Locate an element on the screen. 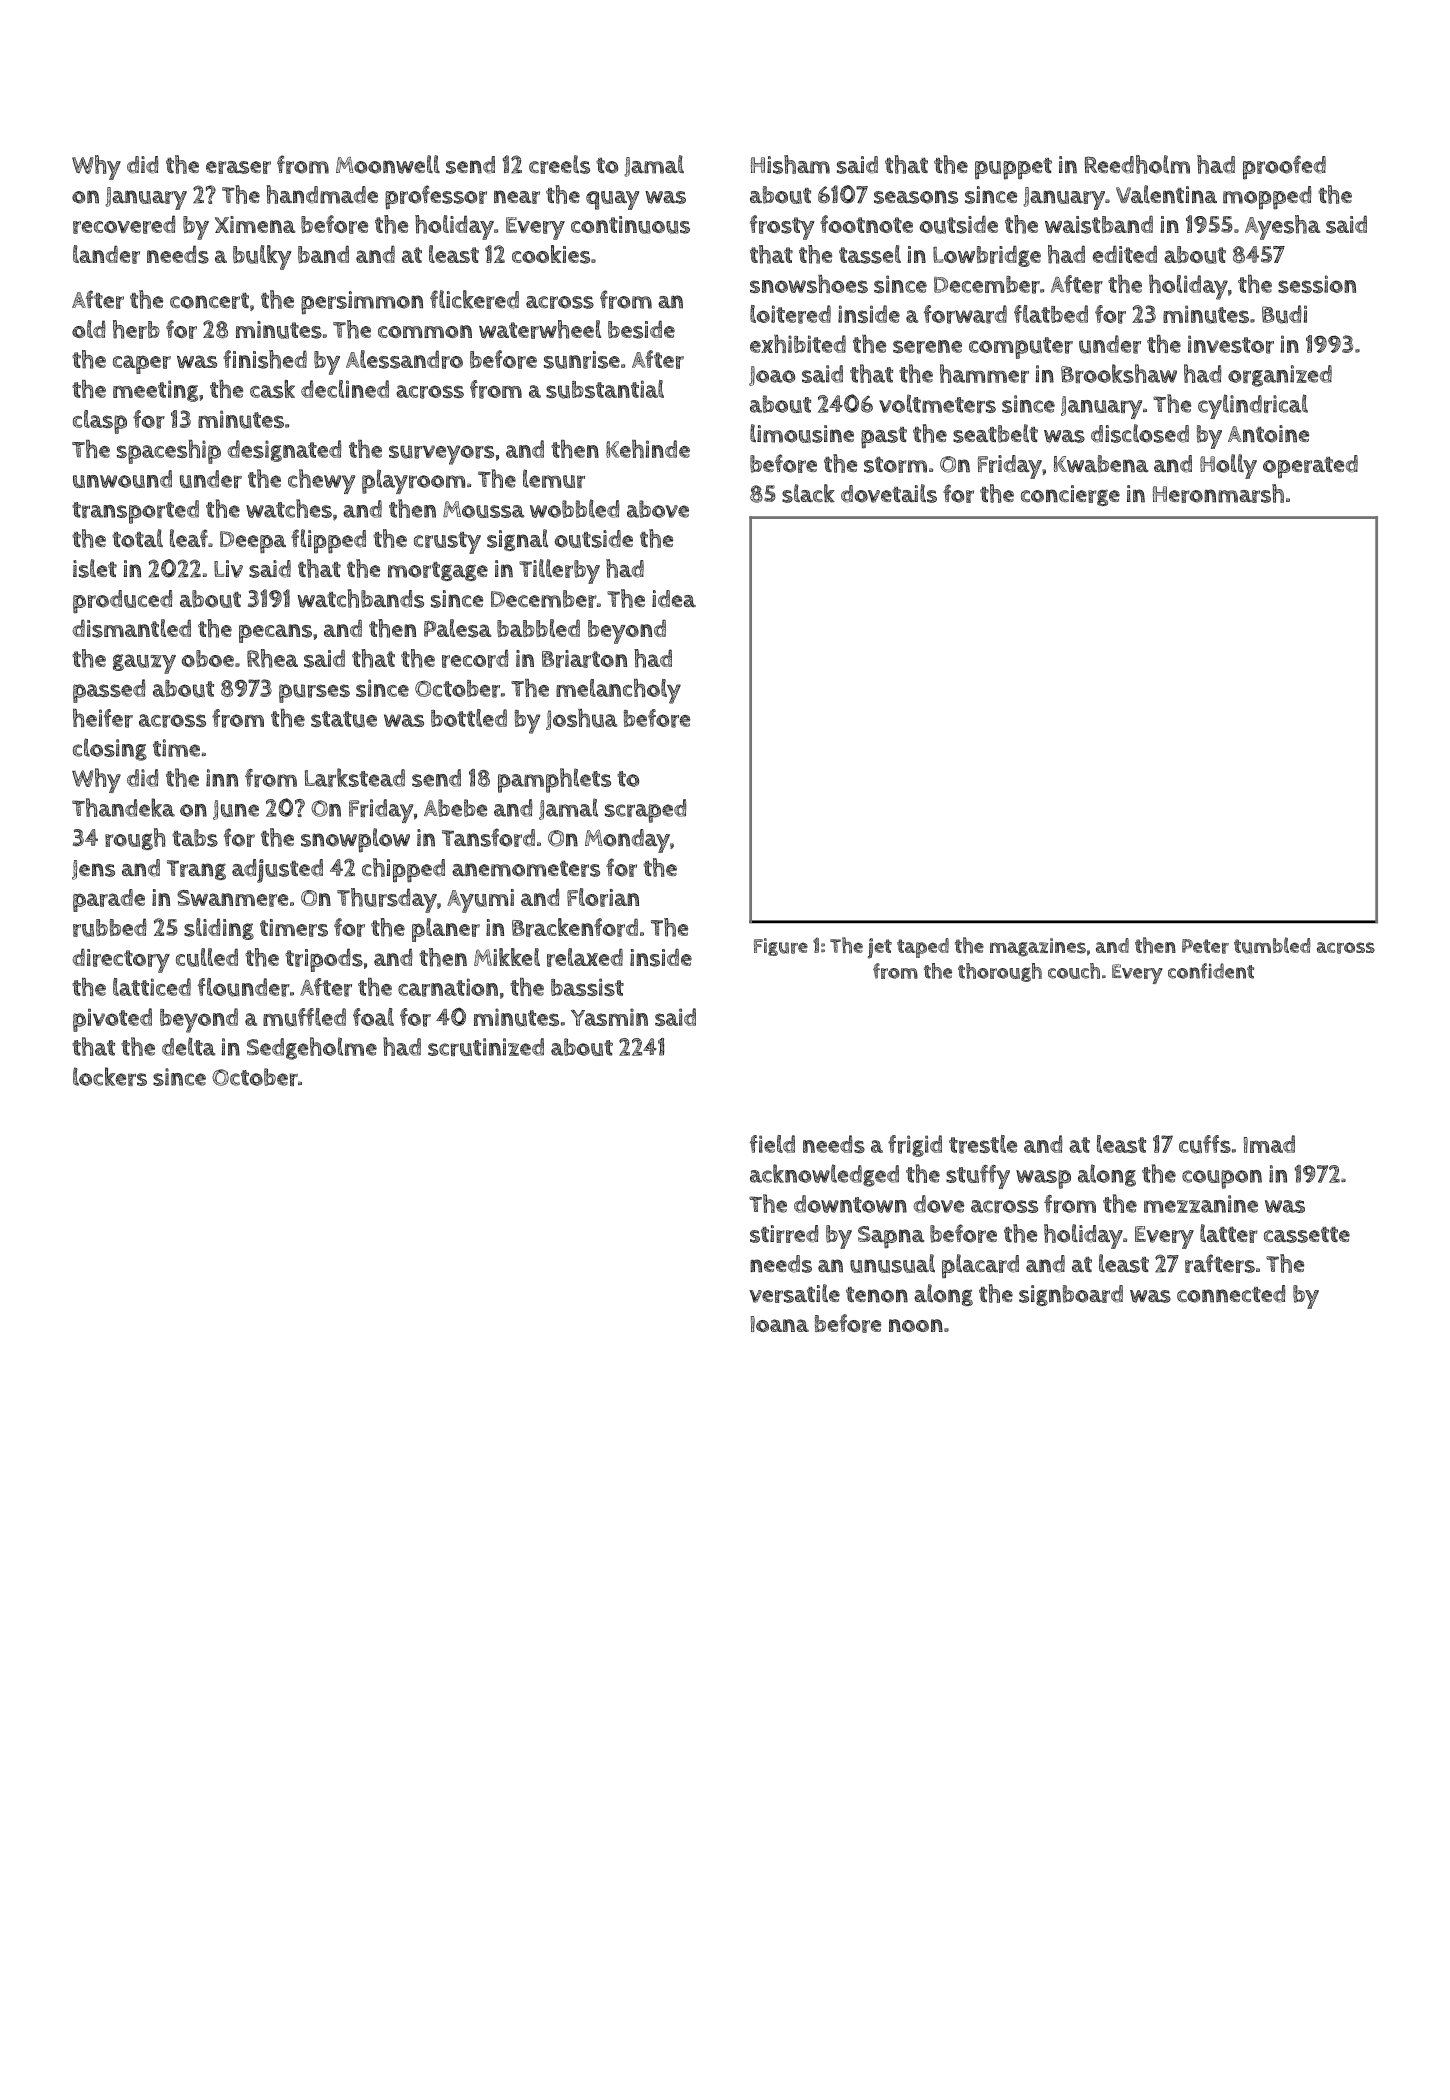 This screenshot has height=2100, width=1450. eraser is located at coordinates (238, 167).
